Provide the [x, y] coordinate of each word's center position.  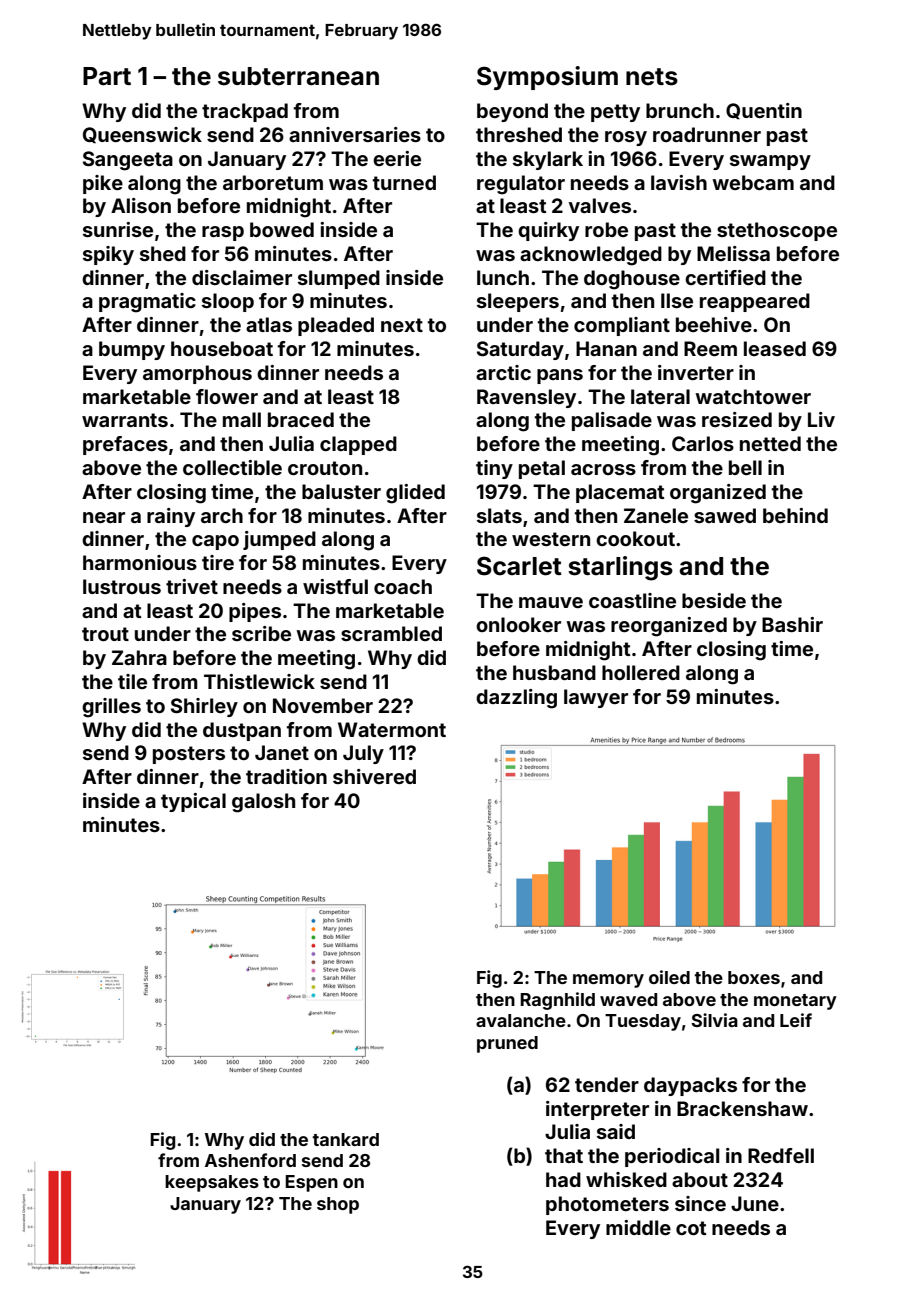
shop [338, 1205]
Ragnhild [557, 1001]
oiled [669, 977]
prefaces [125, 445]
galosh [263, 803]
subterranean [298, 76]
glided [415, 494]
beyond [512, 112]
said [616, 1131]
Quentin [764, 111]
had [563, 1179]
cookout [635, 538]
